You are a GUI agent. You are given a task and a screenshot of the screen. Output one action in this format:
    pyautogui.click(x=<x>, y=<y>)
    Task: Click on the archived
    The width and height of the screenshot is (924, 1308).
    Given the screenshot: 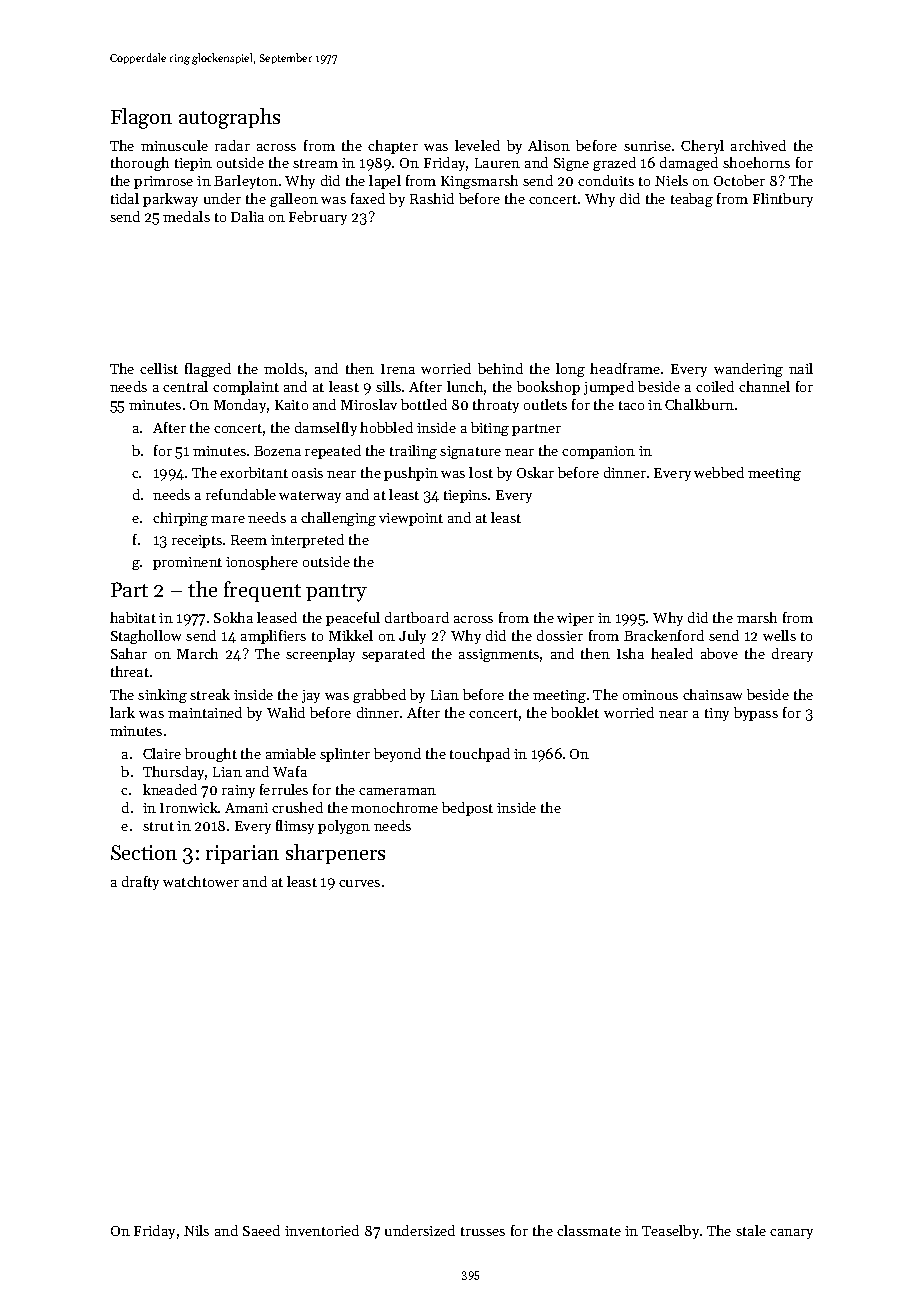 What is the action you would take?
    pyautogui.click(x=758, y=145)
